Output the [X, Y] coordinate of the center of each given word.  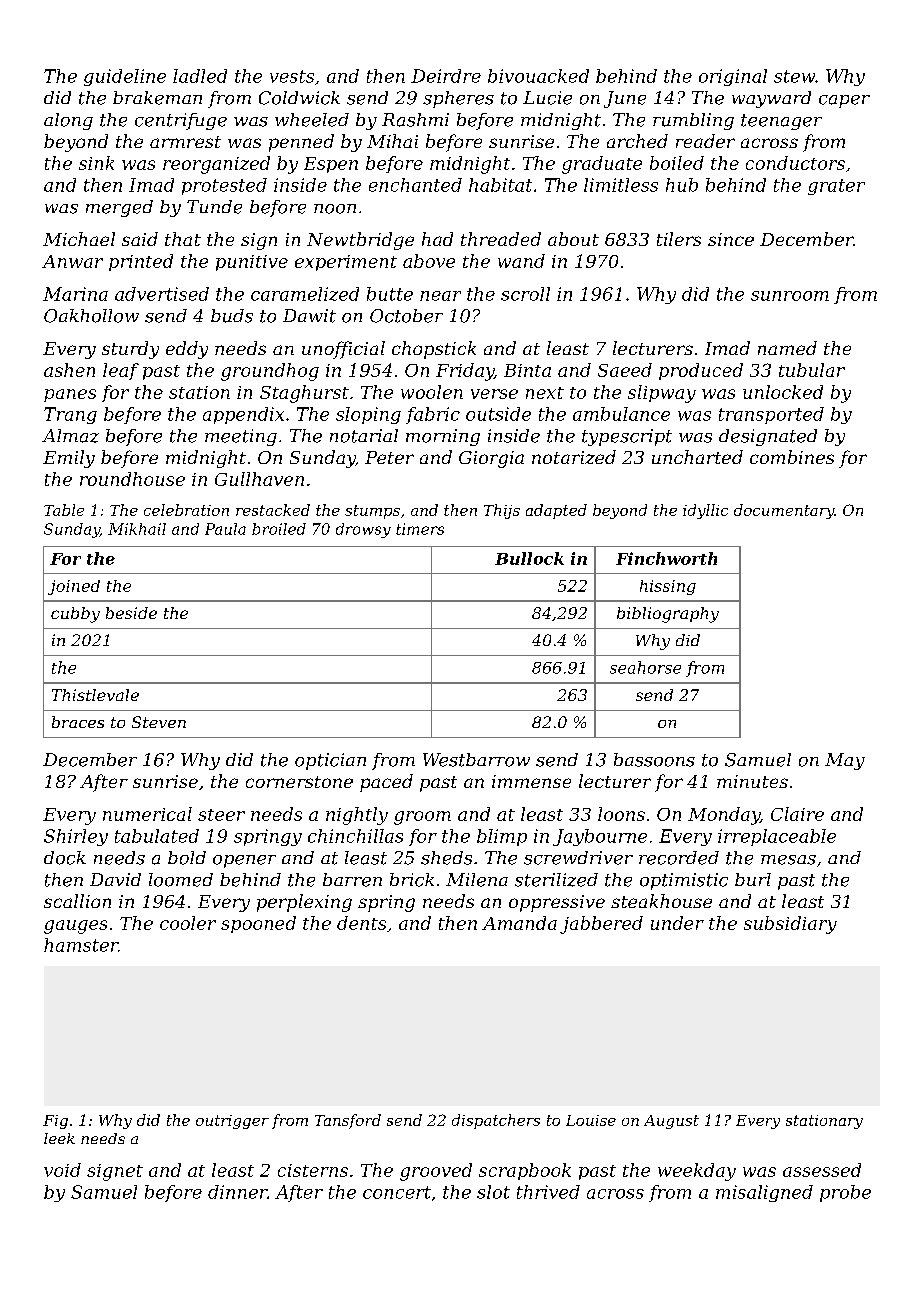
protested [224, 186]
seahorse [645, 667]
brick [412, 880]
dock [65, 858]
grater [836, 187]
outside [498, 414]
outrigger [232, 1122]
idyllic [705, 511]
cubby [75, 615]
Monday [724, 816]
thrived [548, 1192]
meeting [241, 437]
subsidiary [790, 925]
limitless [621, 185]
